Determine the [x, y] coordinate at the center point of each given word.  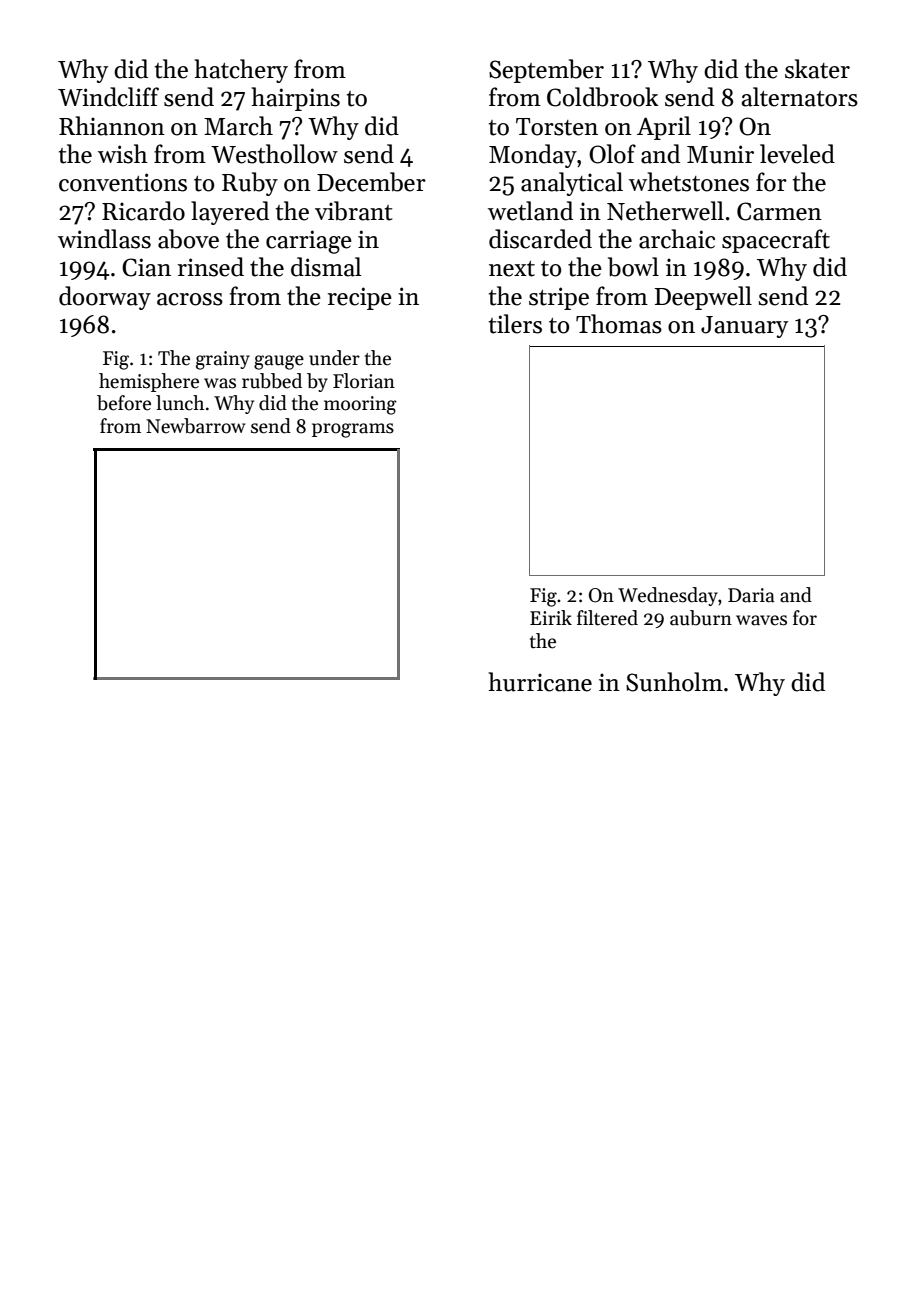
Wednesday [668, 596]
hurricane [540, 682]
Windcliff [108, 97]
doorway [105, 298]
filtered [607, 618]
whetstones [689, 182]
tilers [515, 324]
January [744, 327]
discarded [540, 239]
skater [817, 69]
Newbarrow [196, 426]
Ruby [250, 184]
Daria [751, 595]
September [546, 71]
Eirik [551, 617]
